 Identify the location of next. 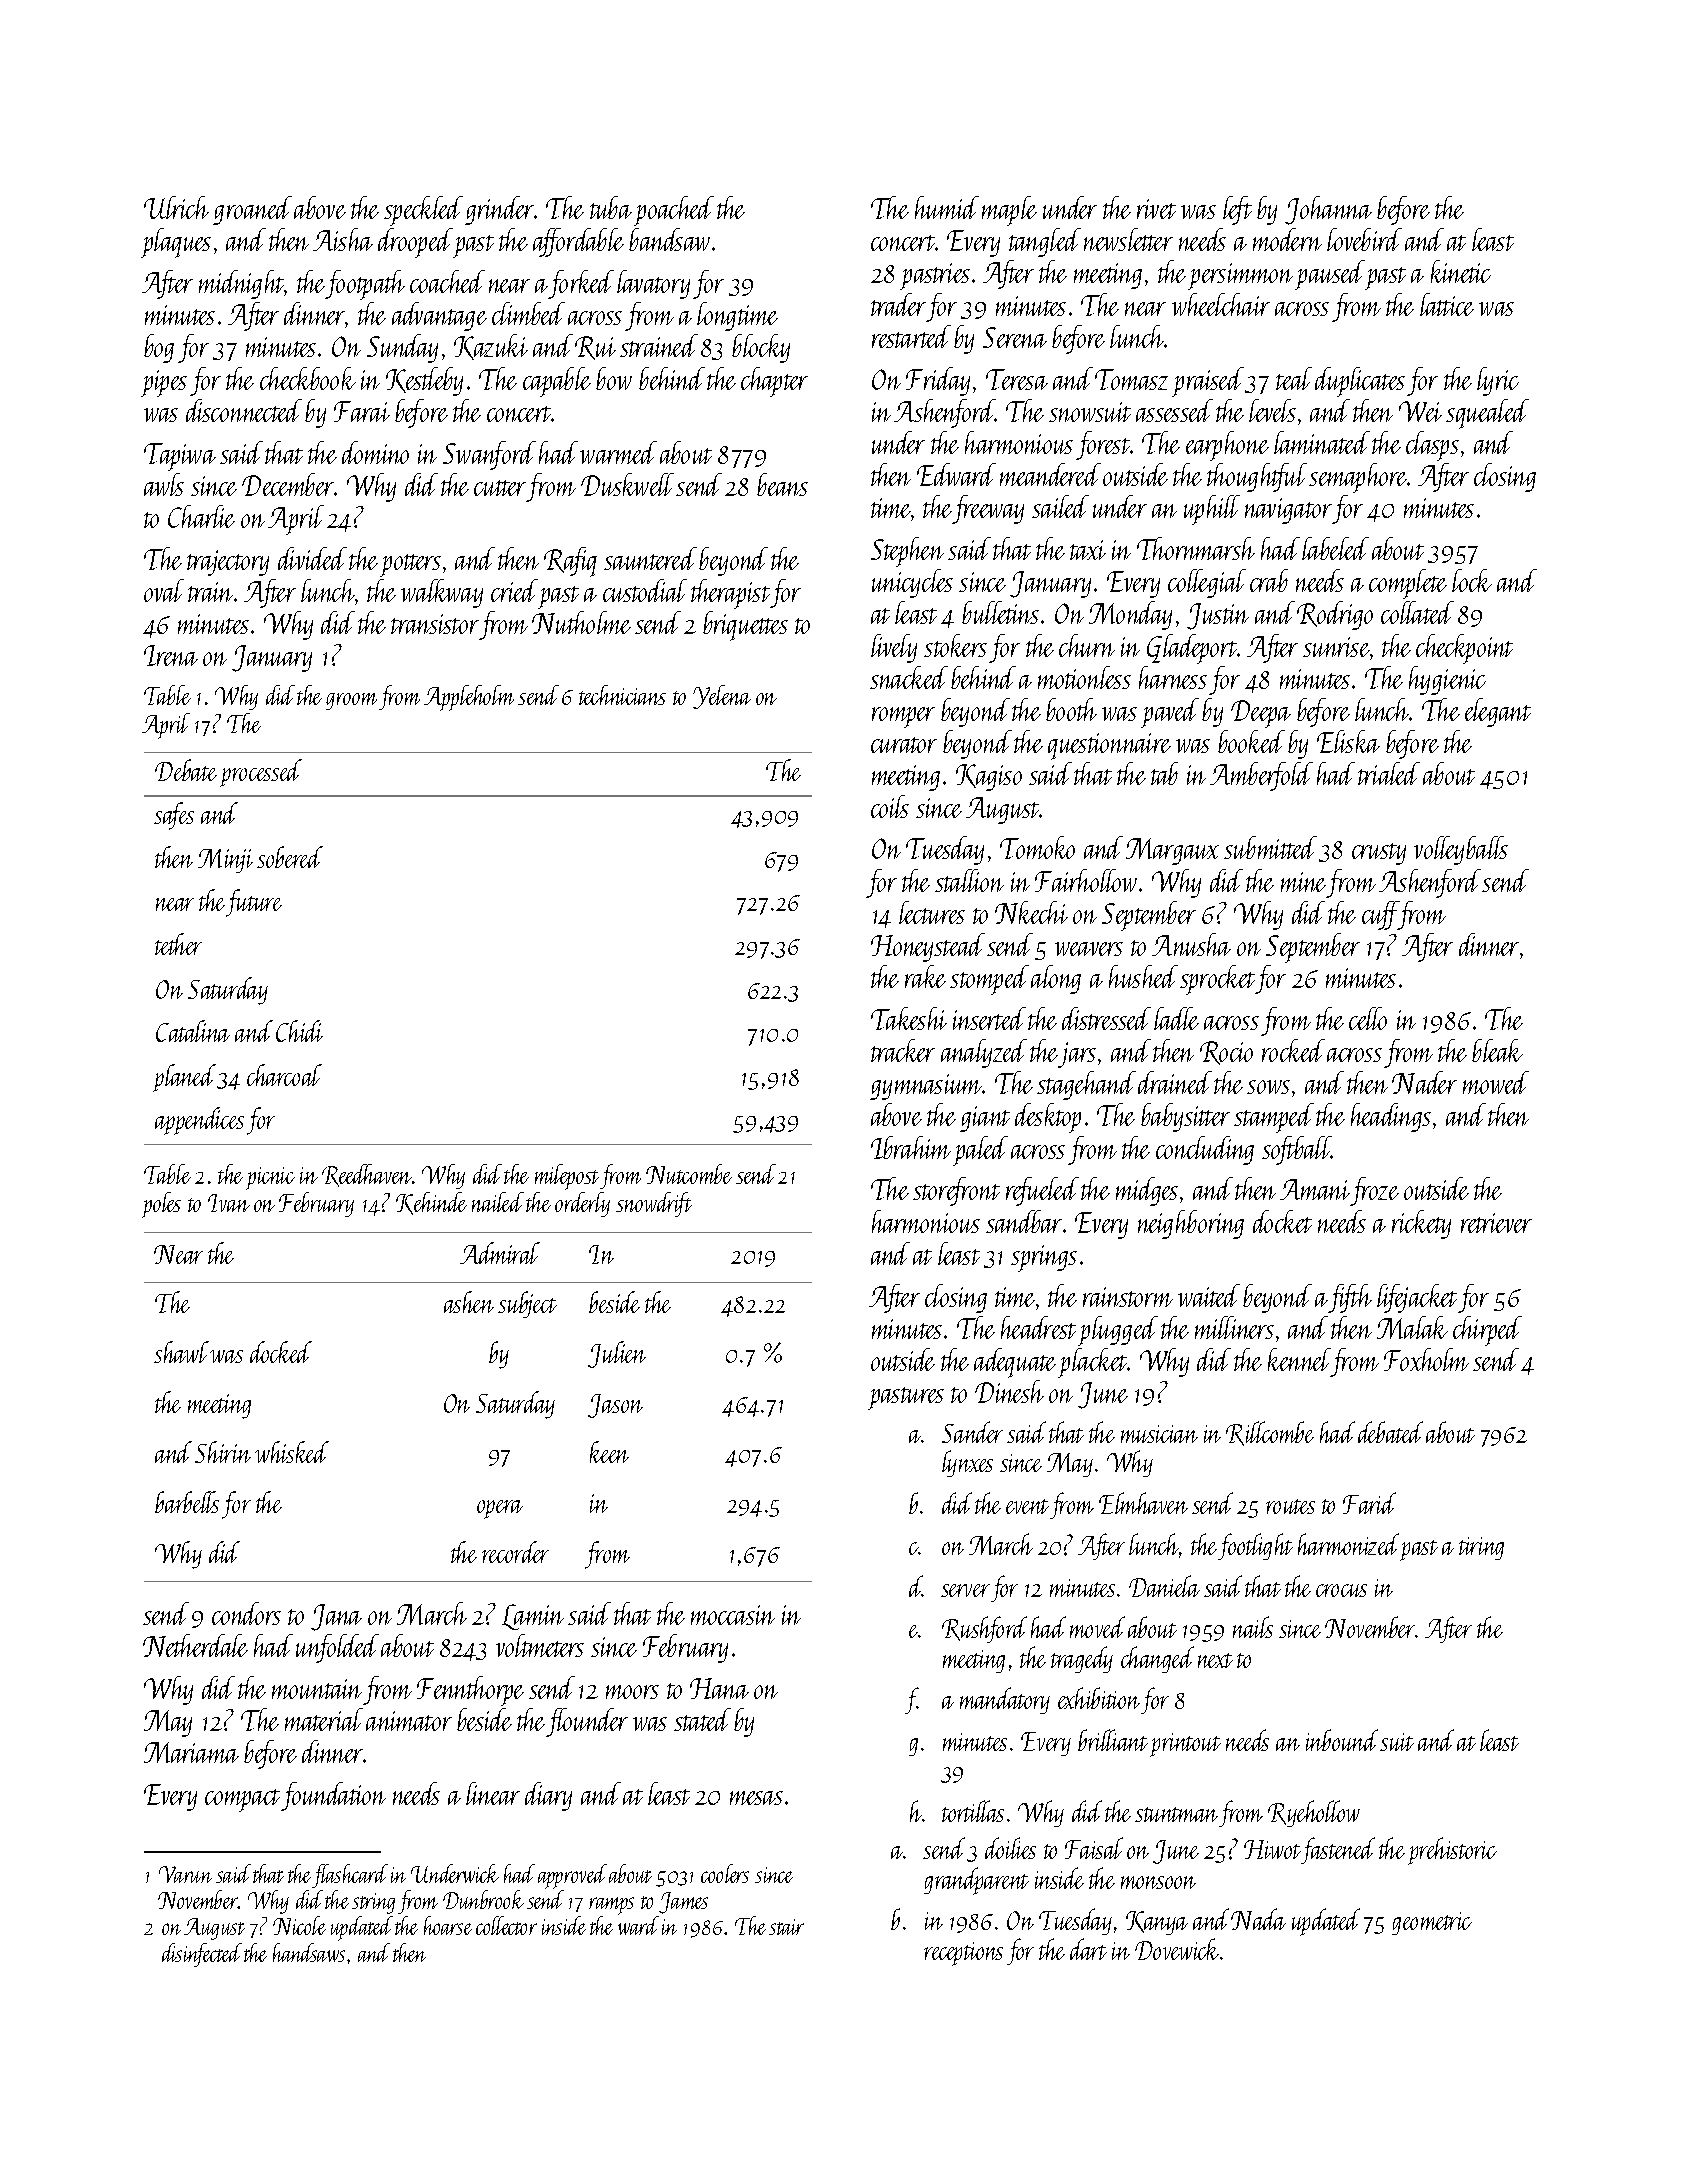
(1215, 1660).
